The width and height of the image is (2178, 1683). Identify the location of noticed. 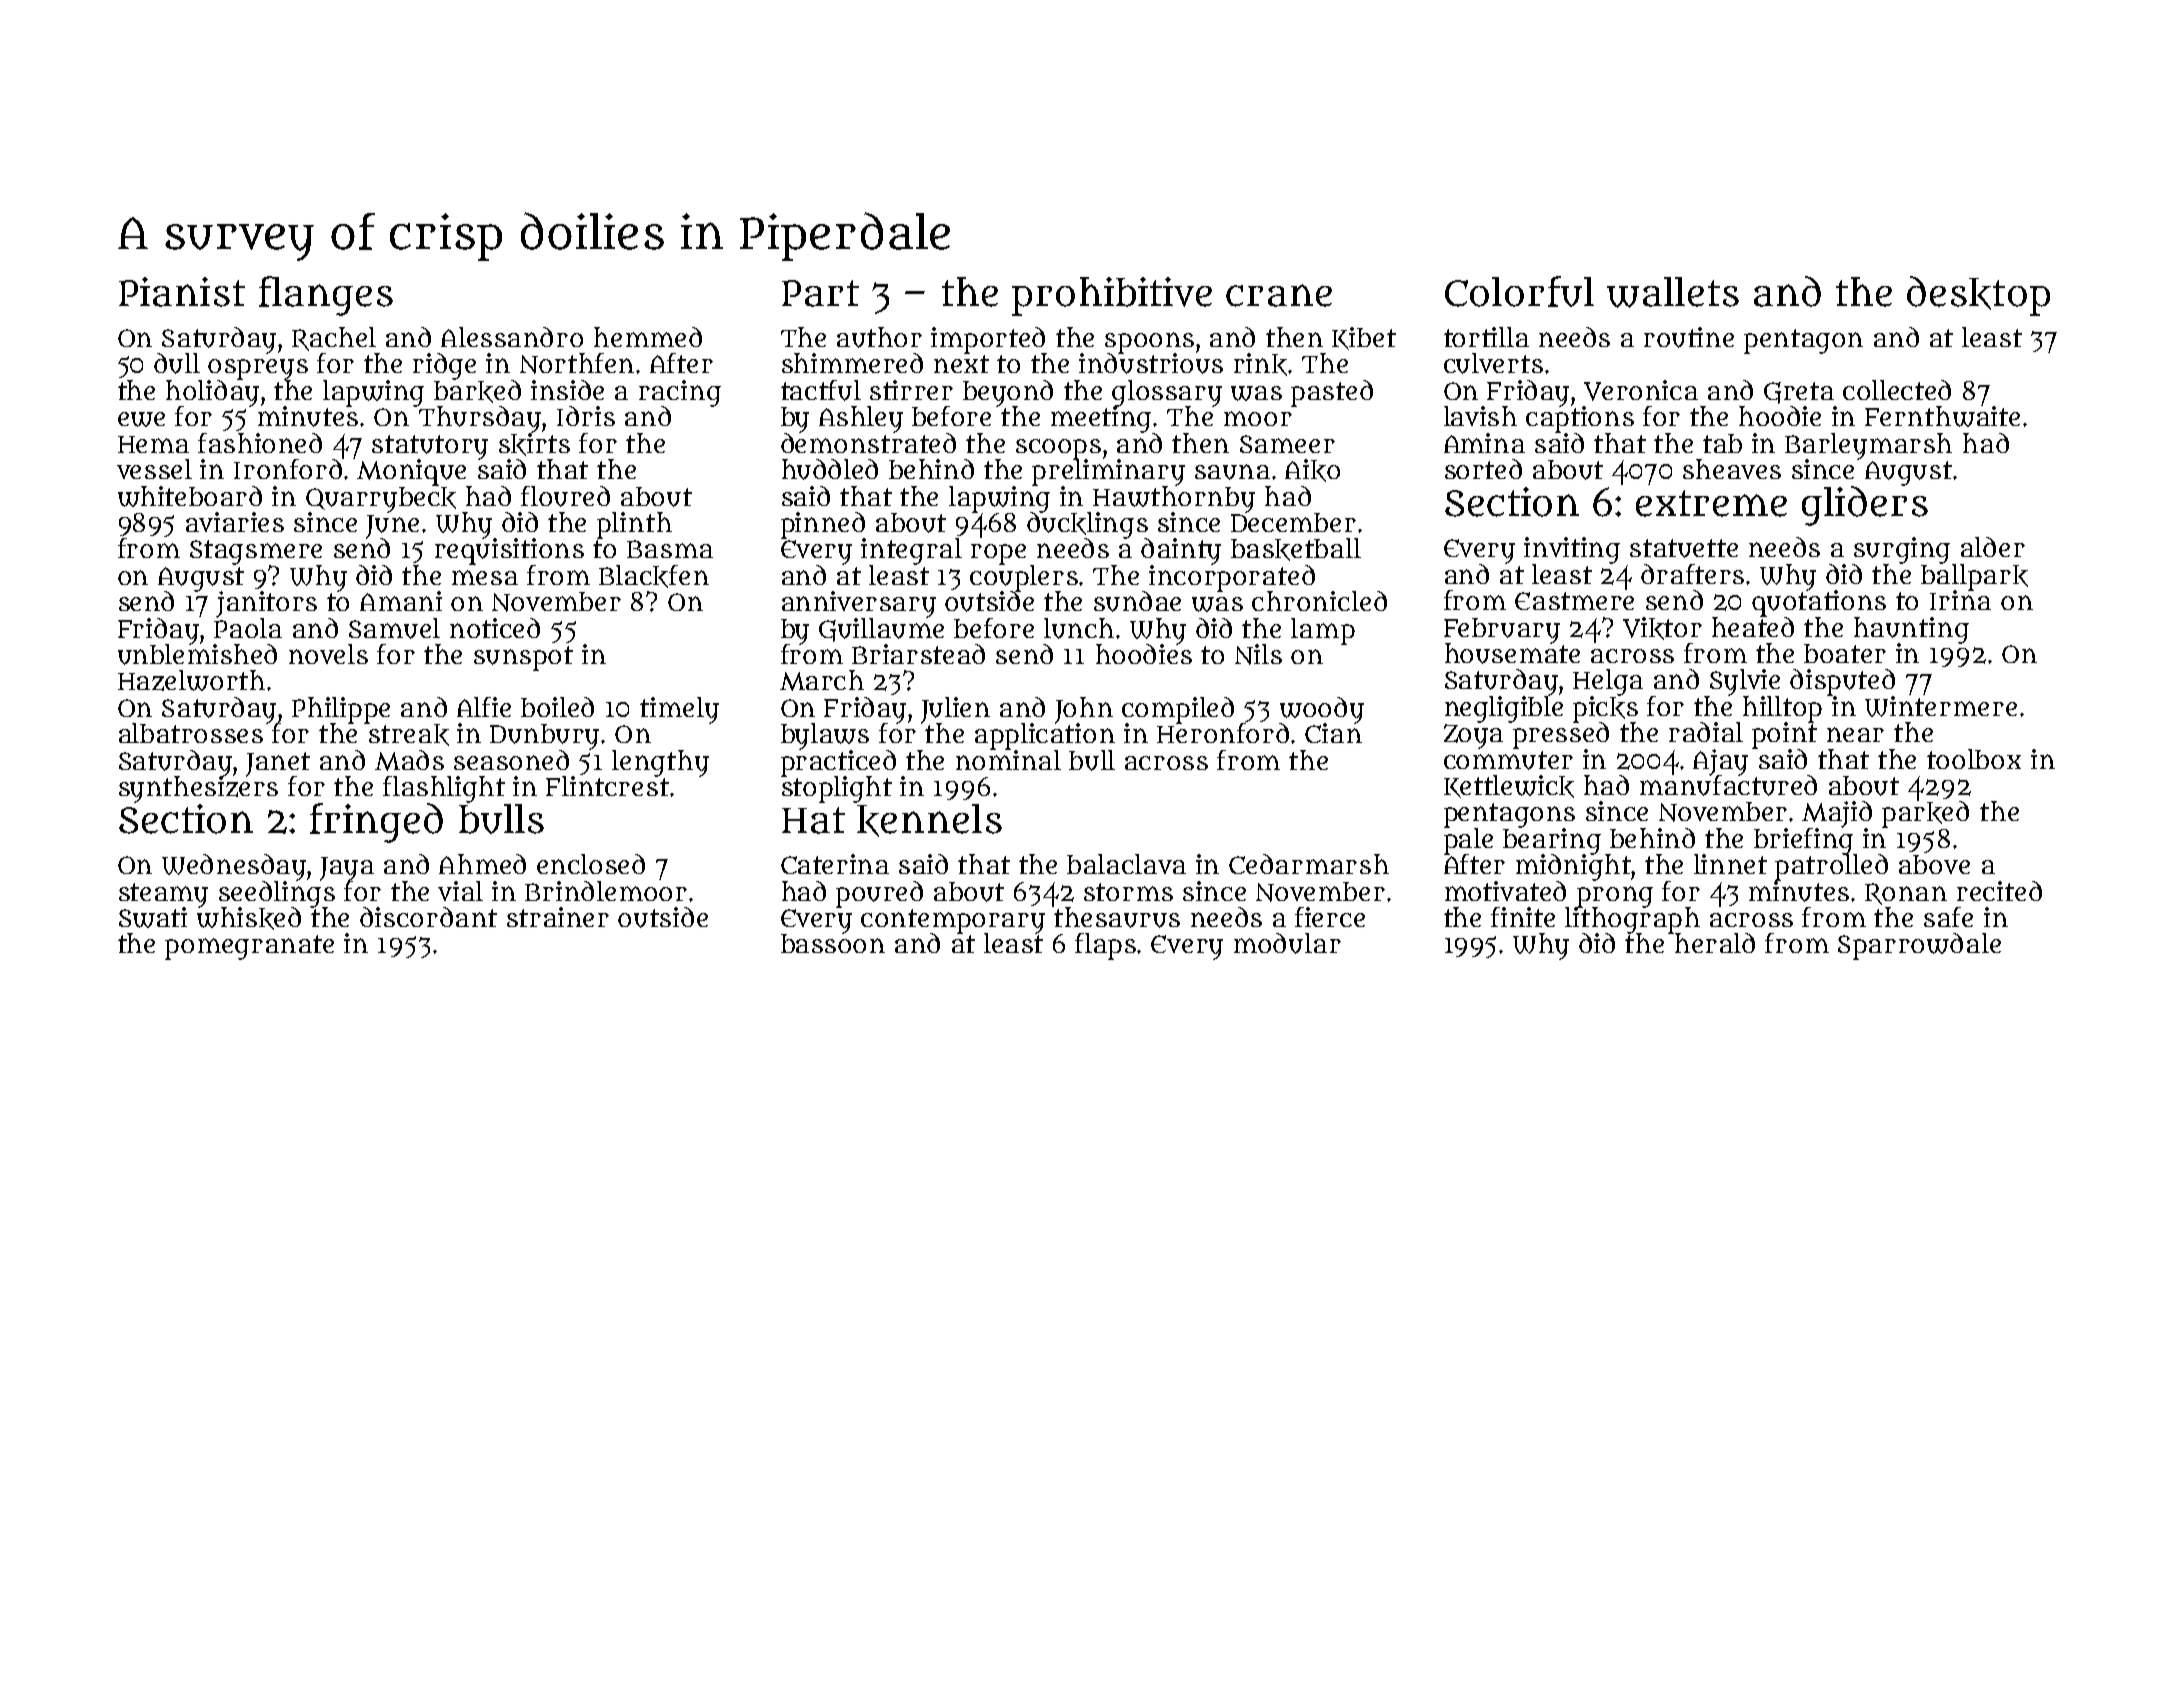
(495, 628).
